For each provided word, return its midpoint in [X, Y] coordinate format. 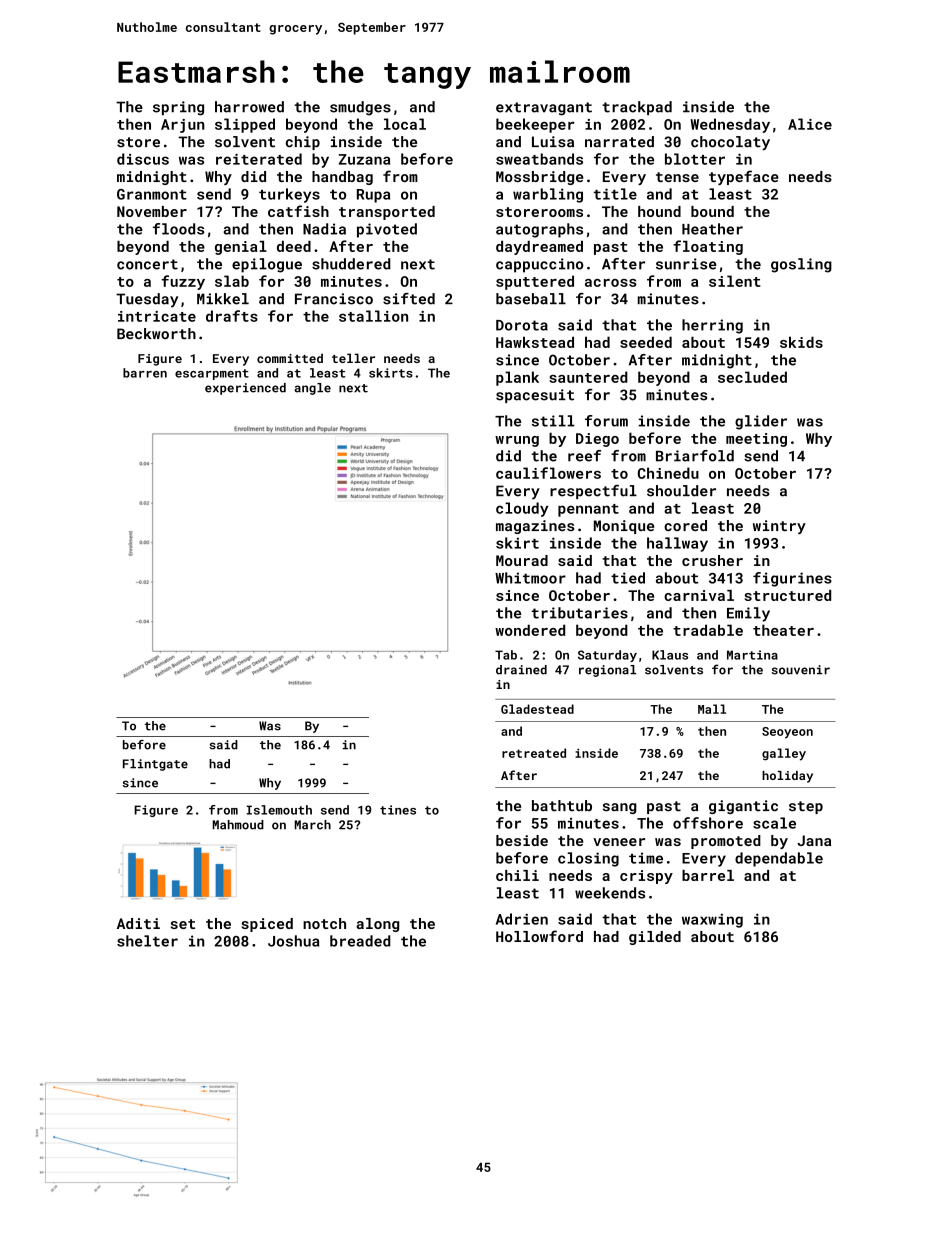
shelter [147, 941]
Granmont [152, 194]
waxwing [712, 920]
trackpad [637, 108]
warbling [548, 195]
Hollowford [539, 936]
